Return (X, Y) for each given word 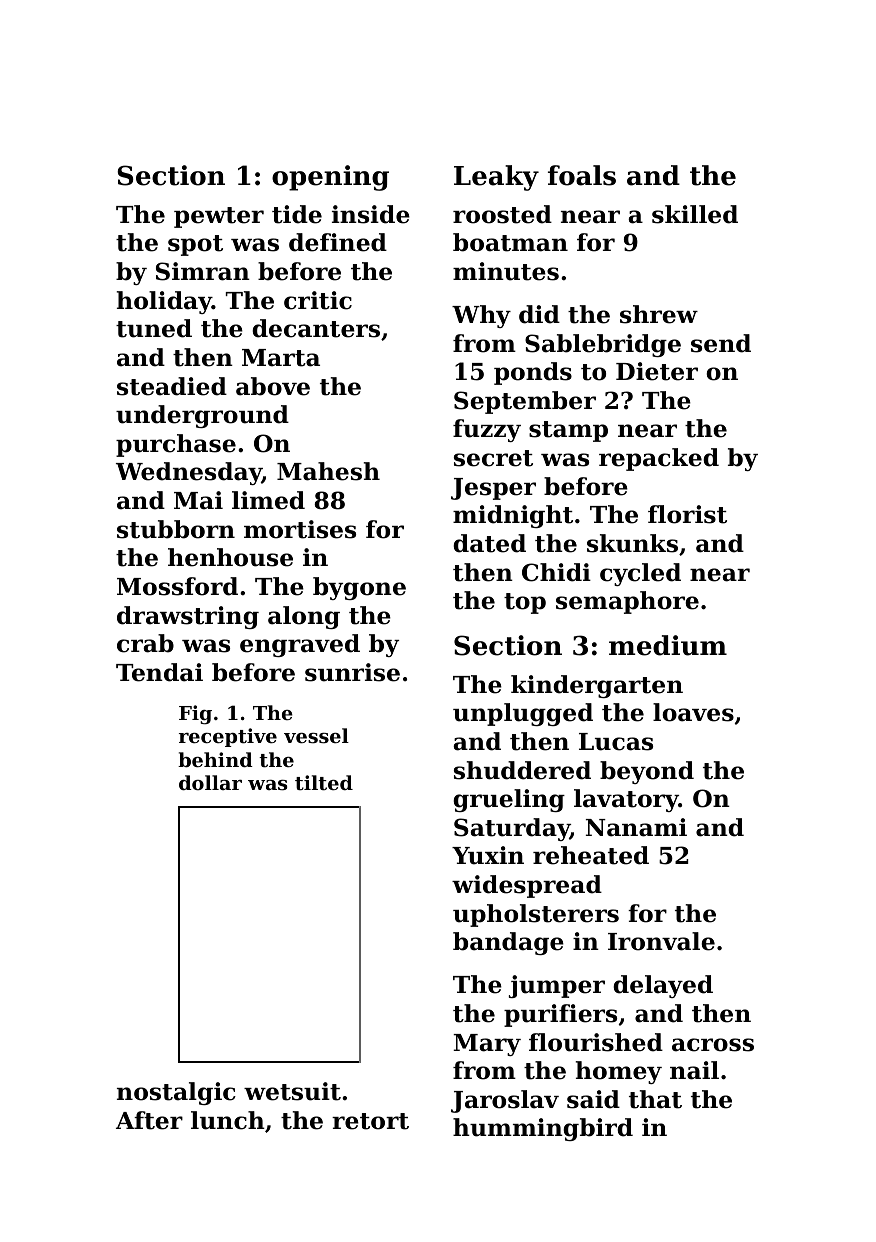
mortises (300, 529)
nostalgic (176, 1093)
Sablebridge (603, 345)
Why (481, 316)
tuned (154, 328)
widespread (527, 886)
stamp (568, 431)
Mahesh (328, 471)
